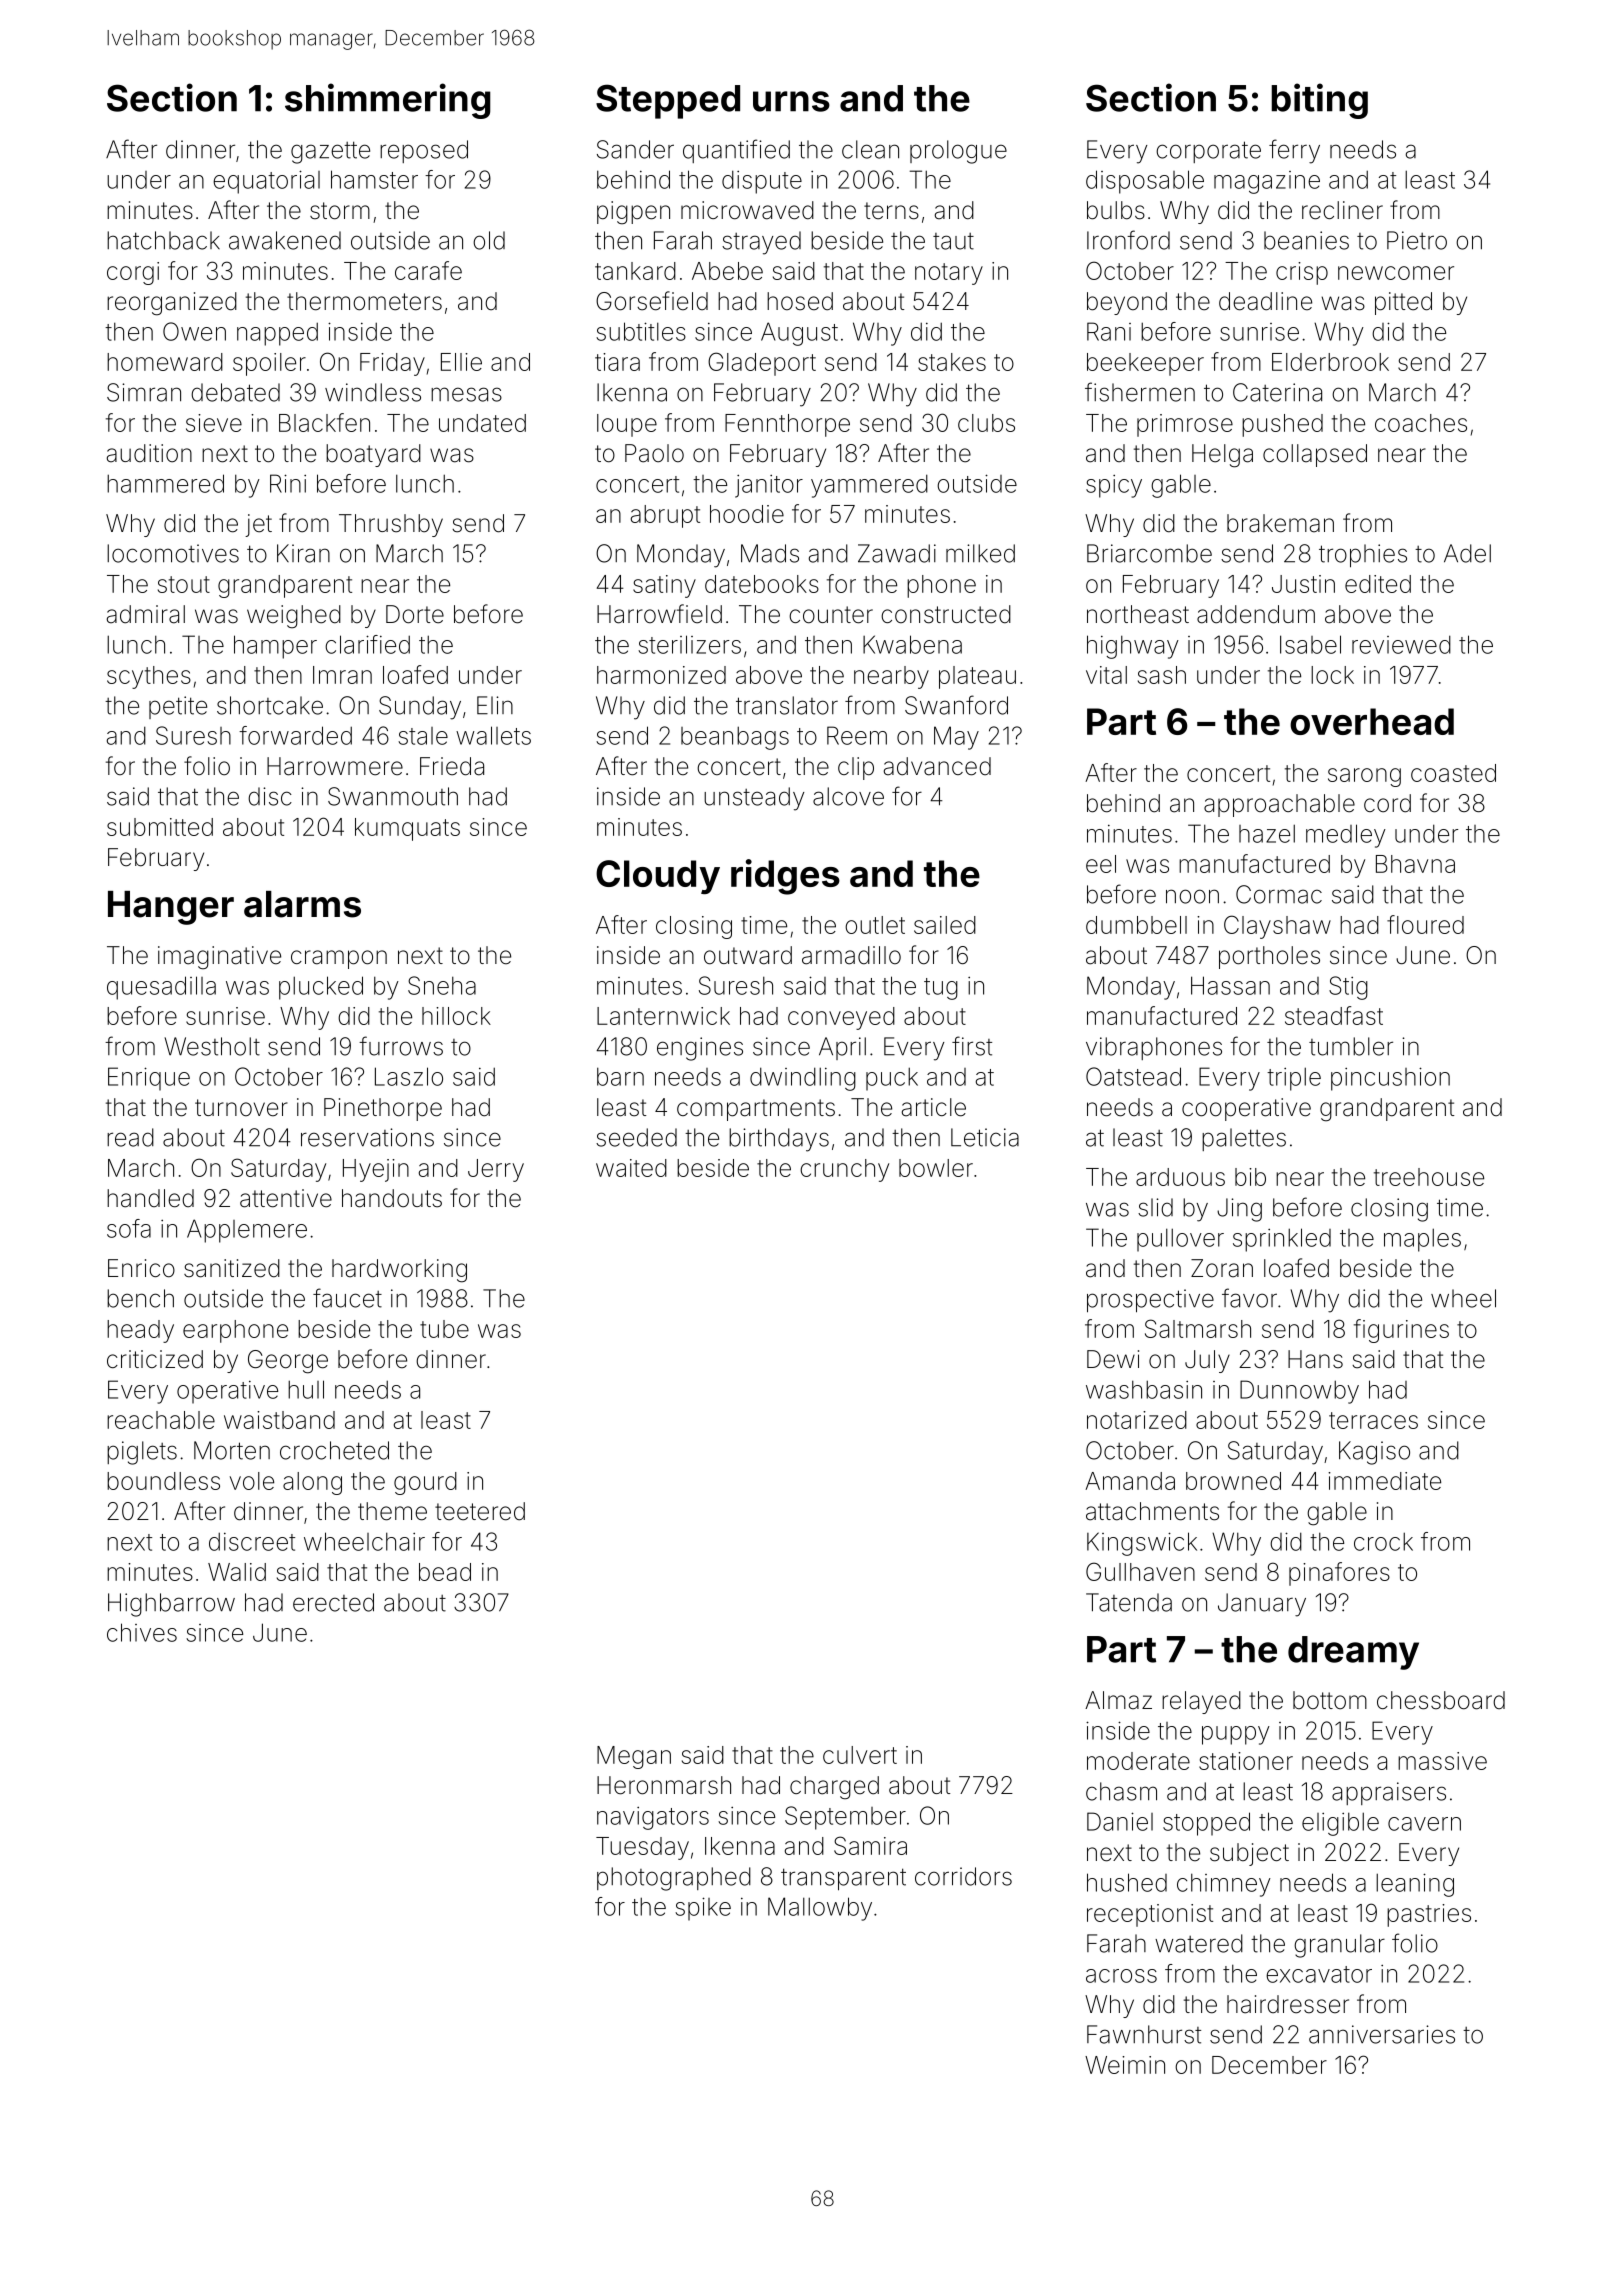 This page has height=2292, width=1620. I want to click on subject, so click(1249, 1854).
